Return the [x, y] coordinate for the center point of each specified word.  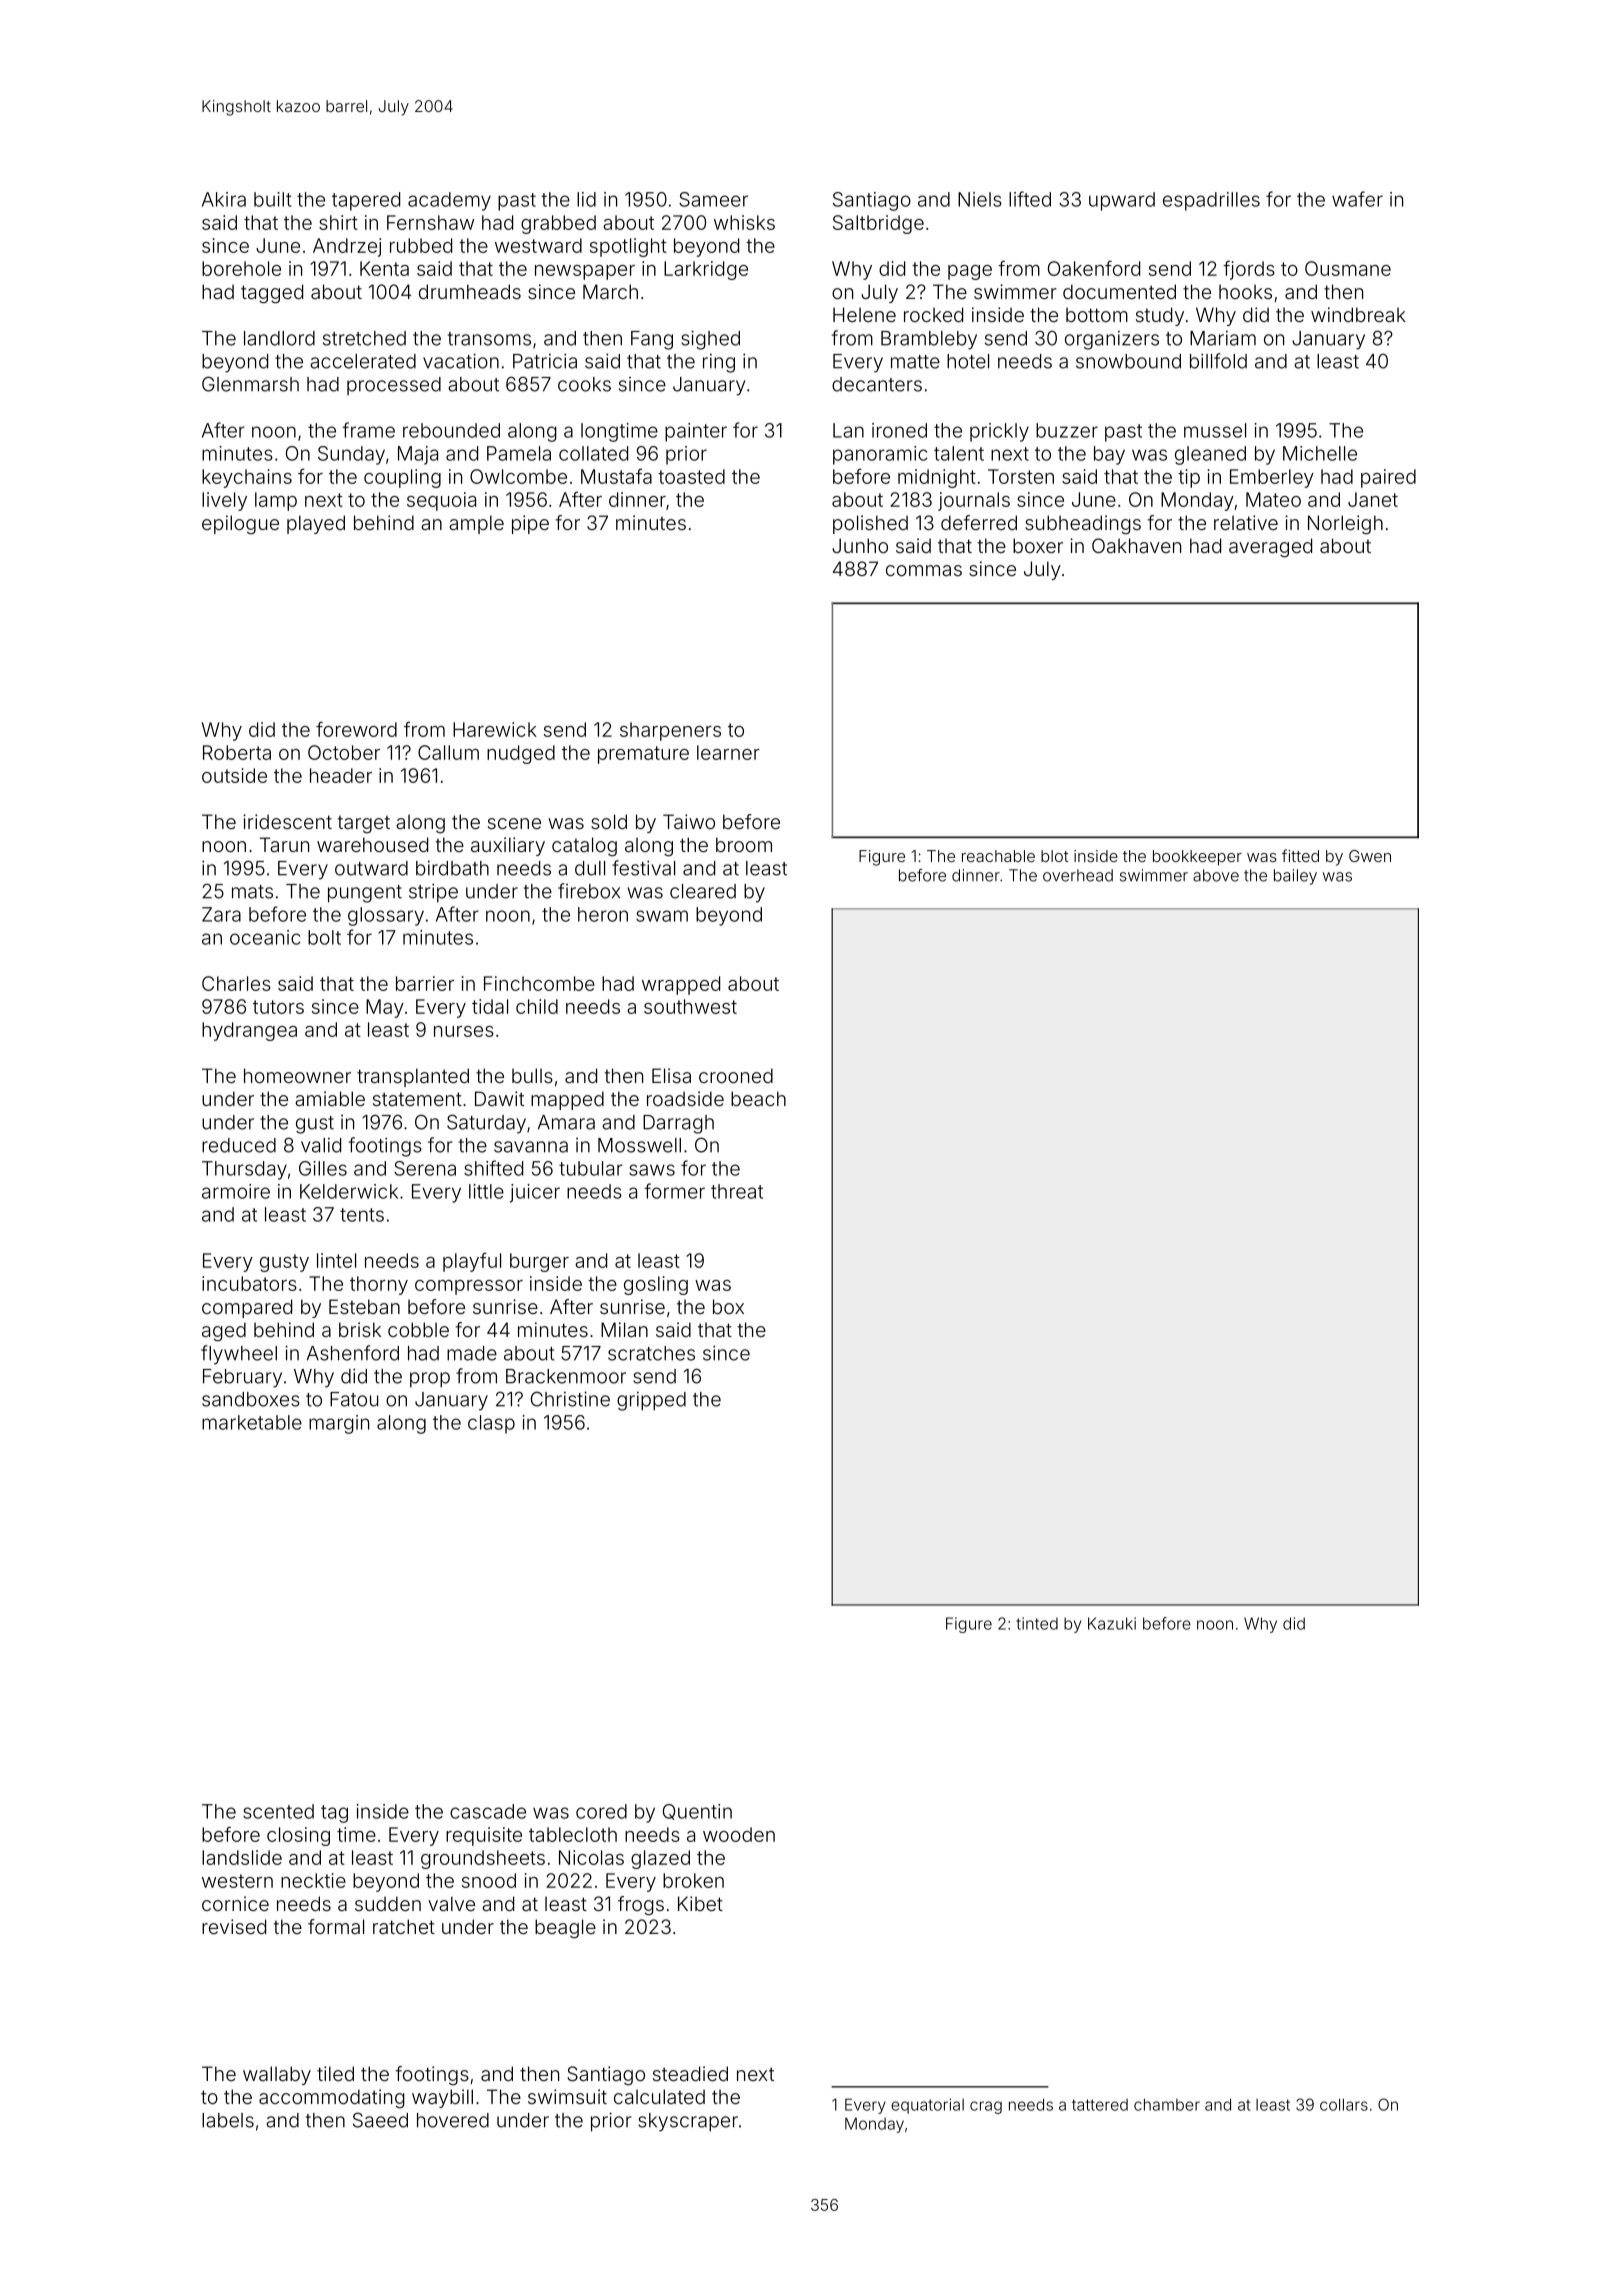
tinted [1037, 1623]
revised [234, 1926]
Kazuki [1112, 1623]
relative [1246, 522]
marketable [252, 1422]
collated [593, 453]
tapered [366, 201]
